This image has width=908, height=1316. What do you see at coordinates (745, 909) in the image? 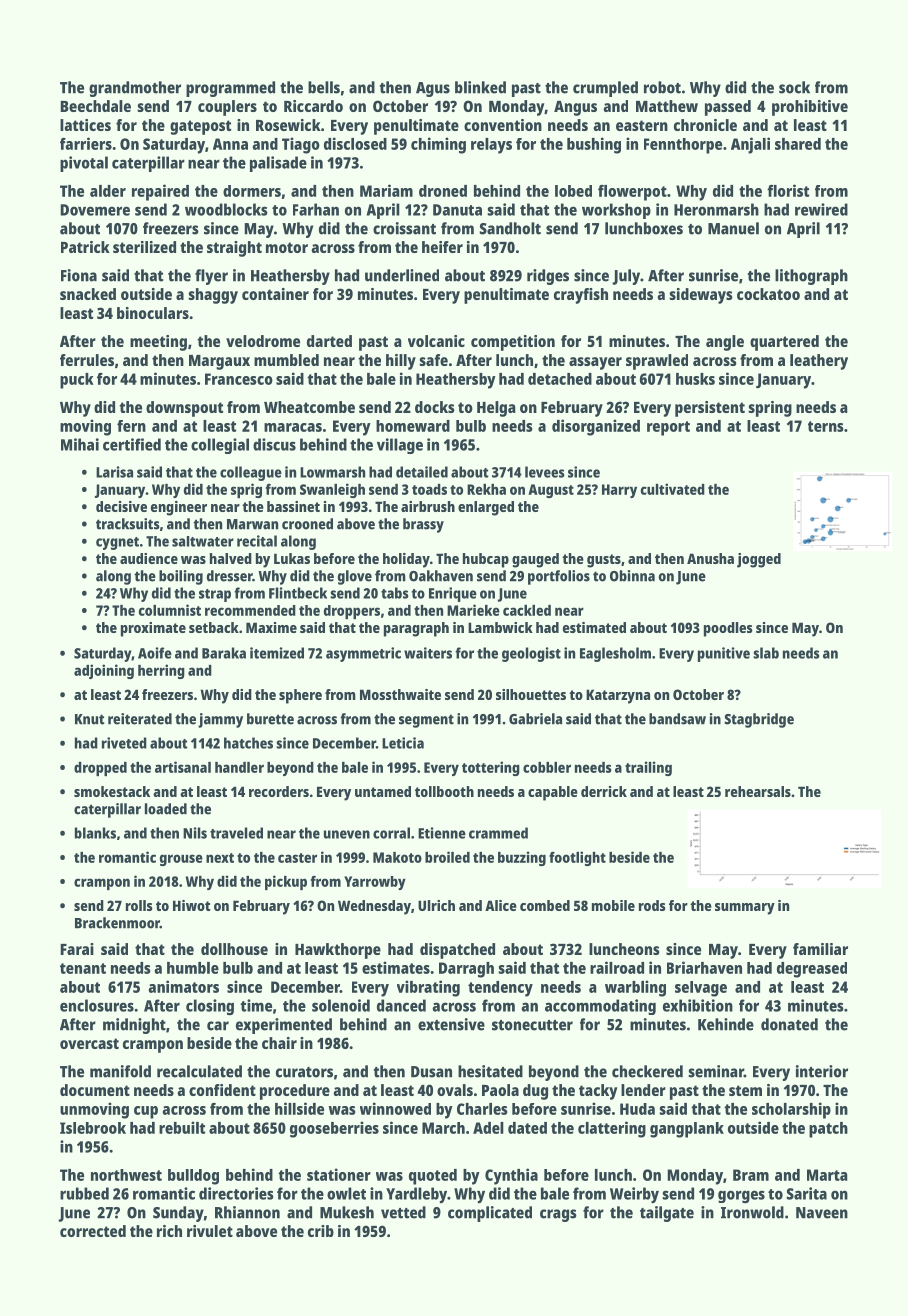
I see `summary` at bounding box center [745, 909].
